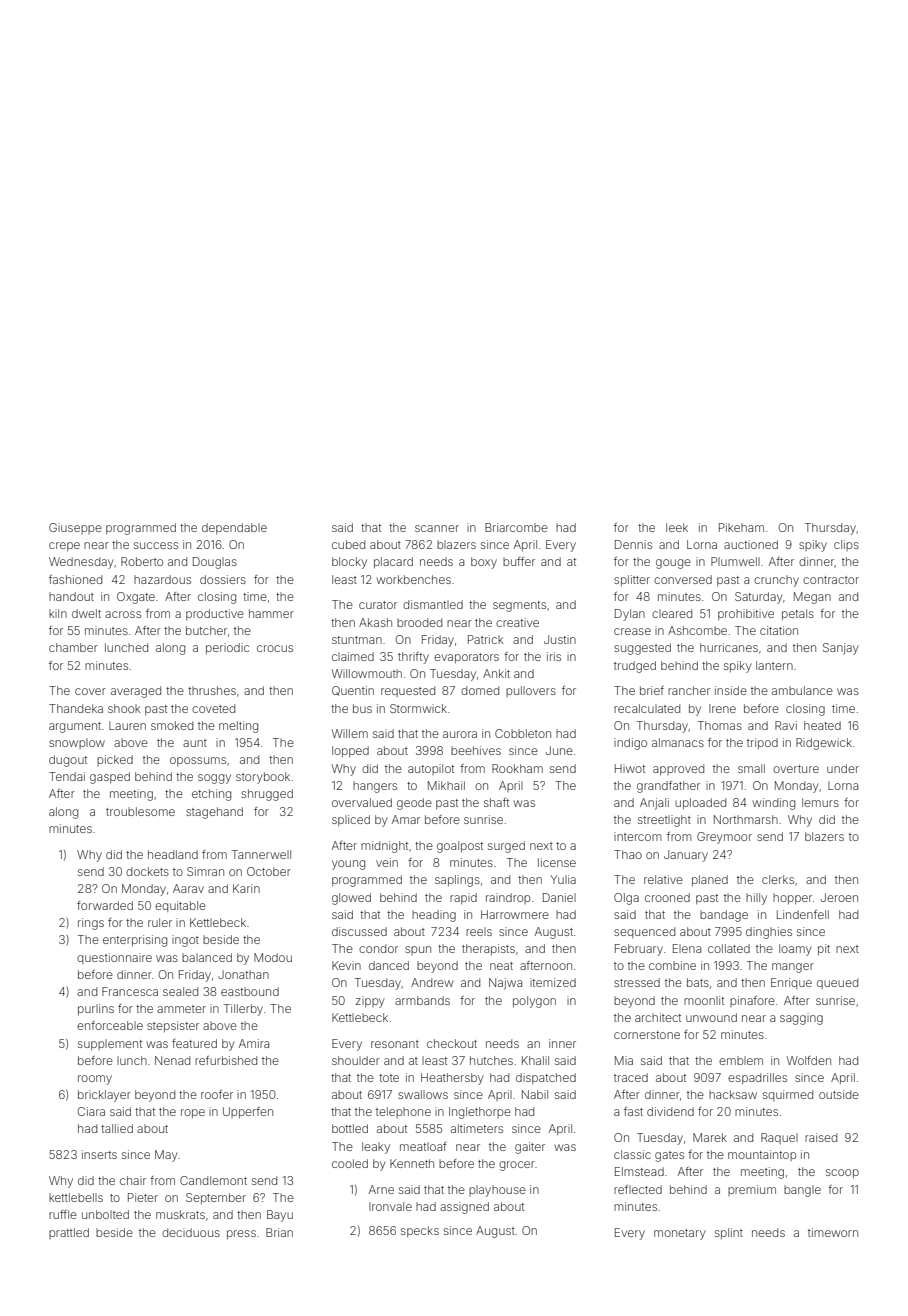  Describe the element at coordinates (437, 528) in the page. I see `scanner` at that location.
